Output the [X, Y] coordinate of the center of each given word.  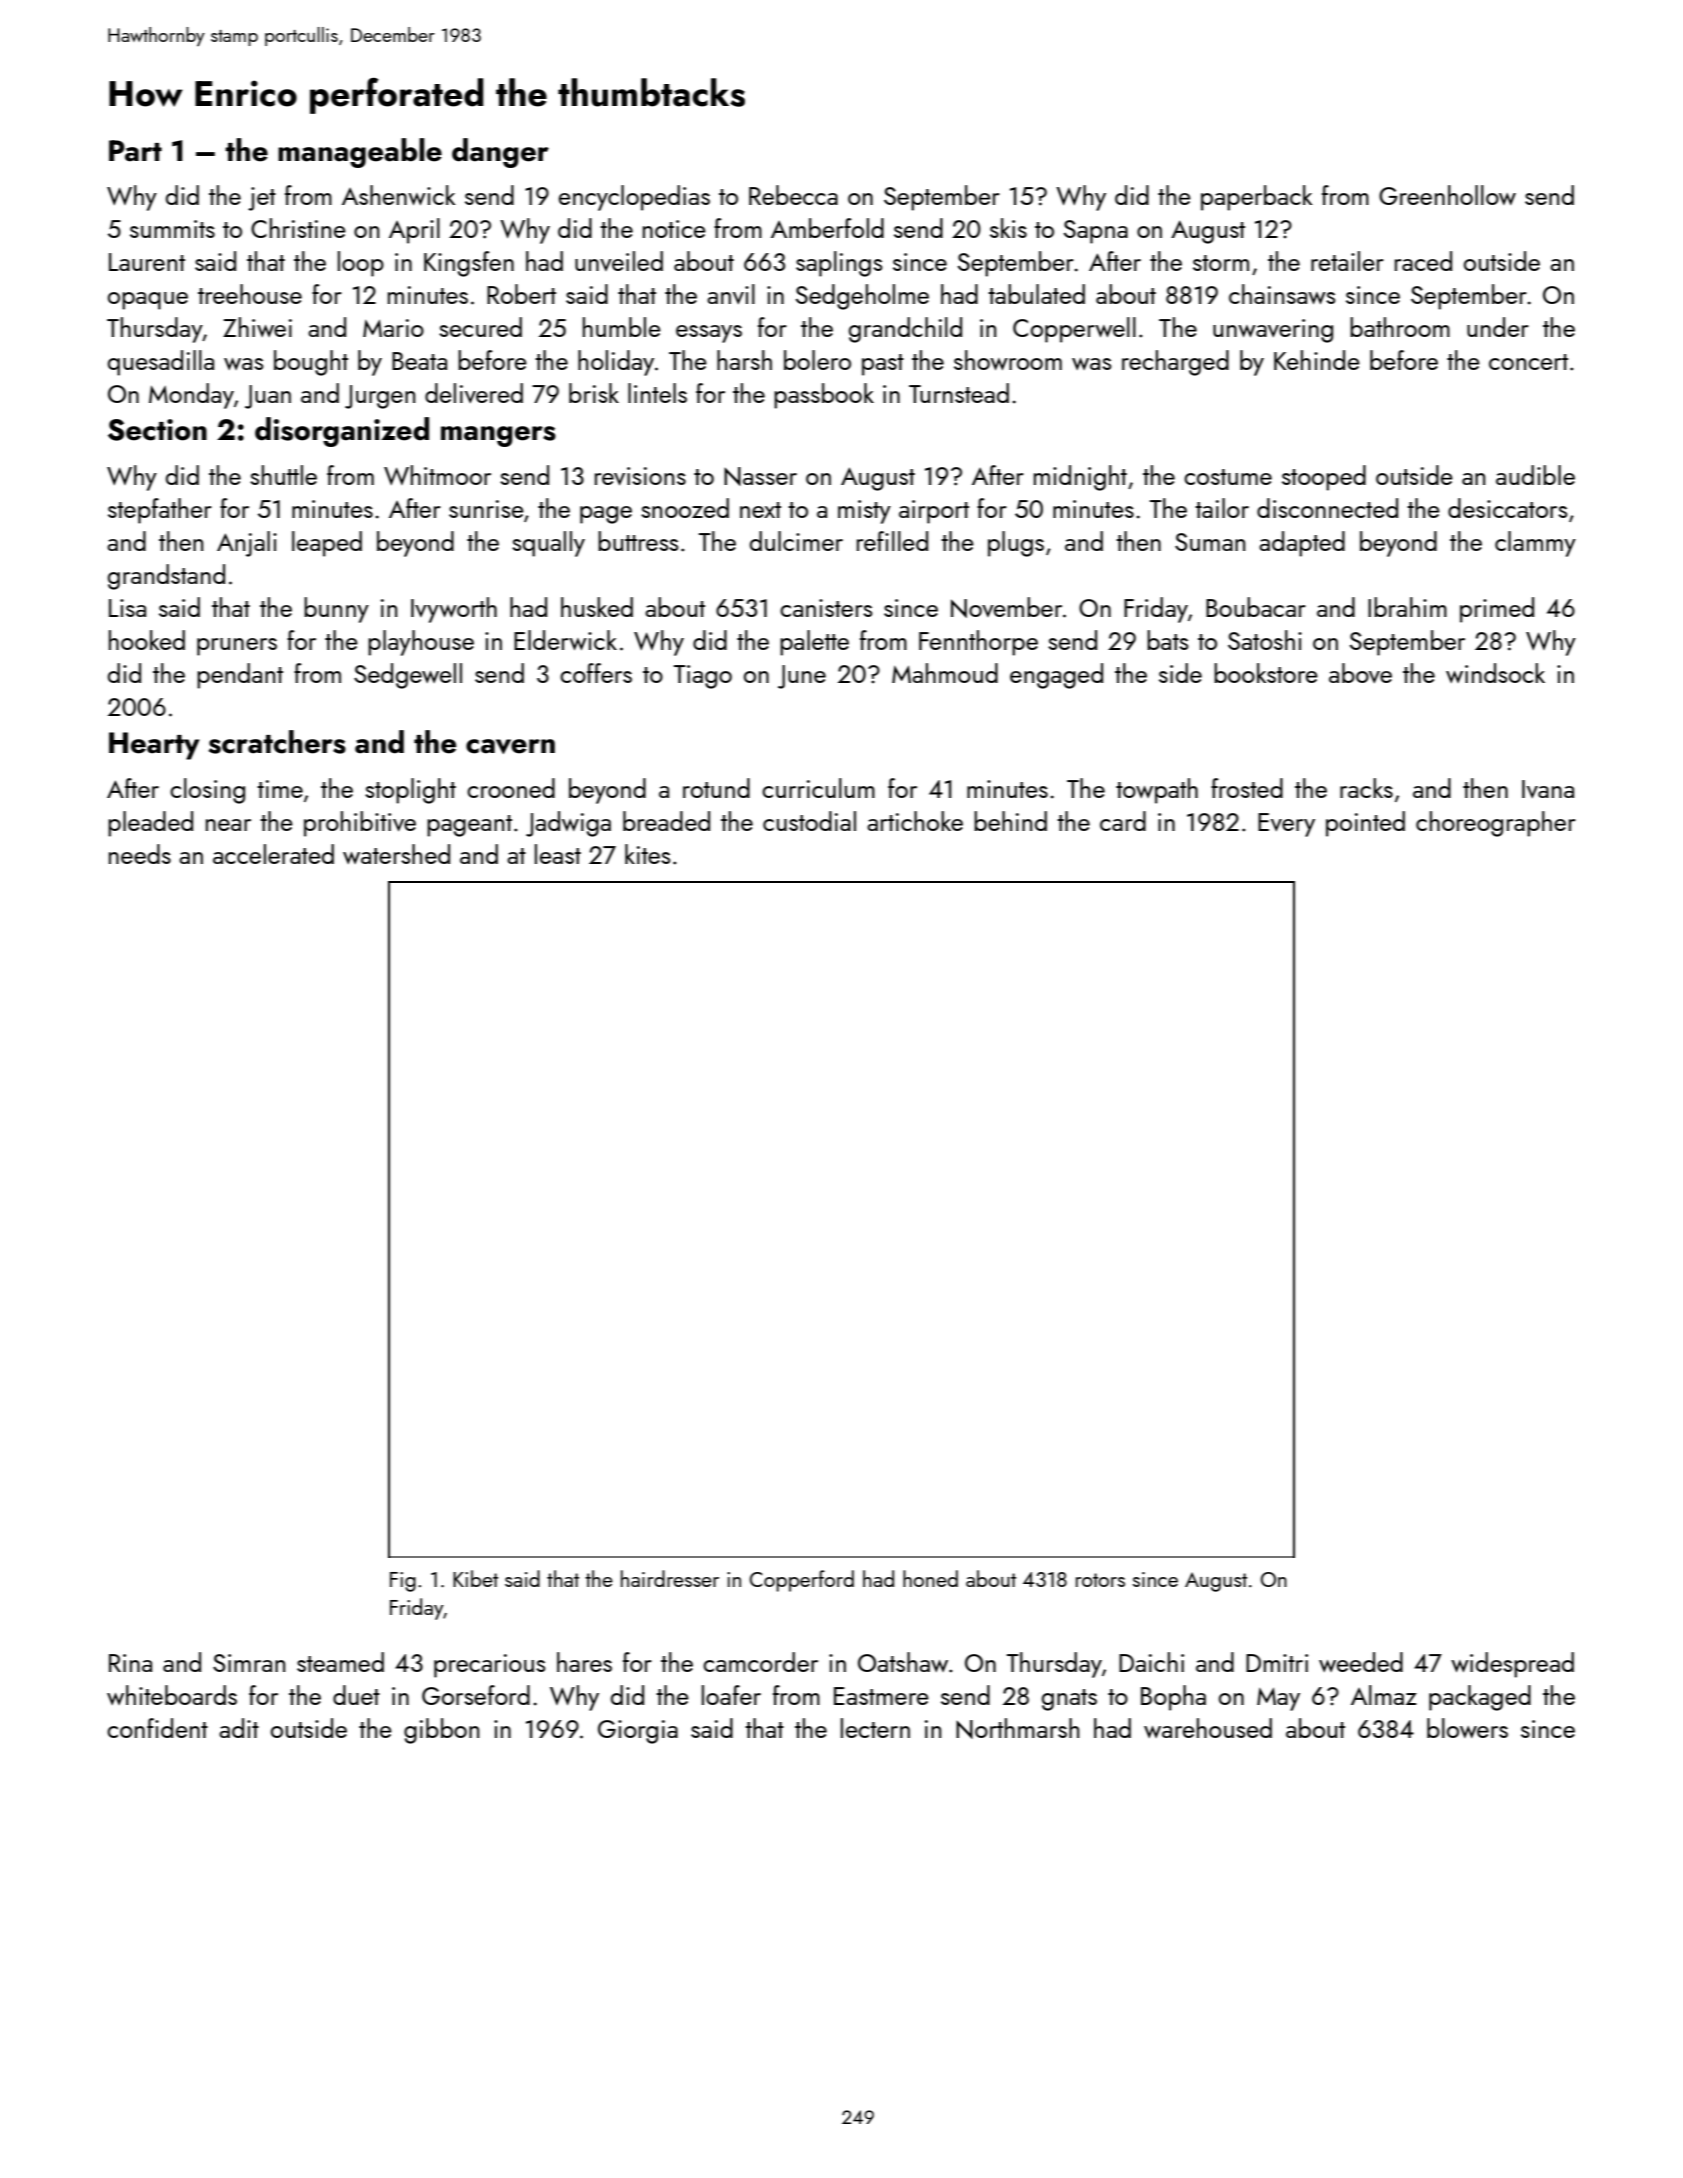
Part [135, 151]
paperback [1256, 198]
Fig [403, 1582]
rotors [1100, 1580]
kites [647, 854]
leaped [327, 544]
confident [157, 1728]
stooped [1324, 478]
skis [1008, 228]
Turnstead [959, 393]
